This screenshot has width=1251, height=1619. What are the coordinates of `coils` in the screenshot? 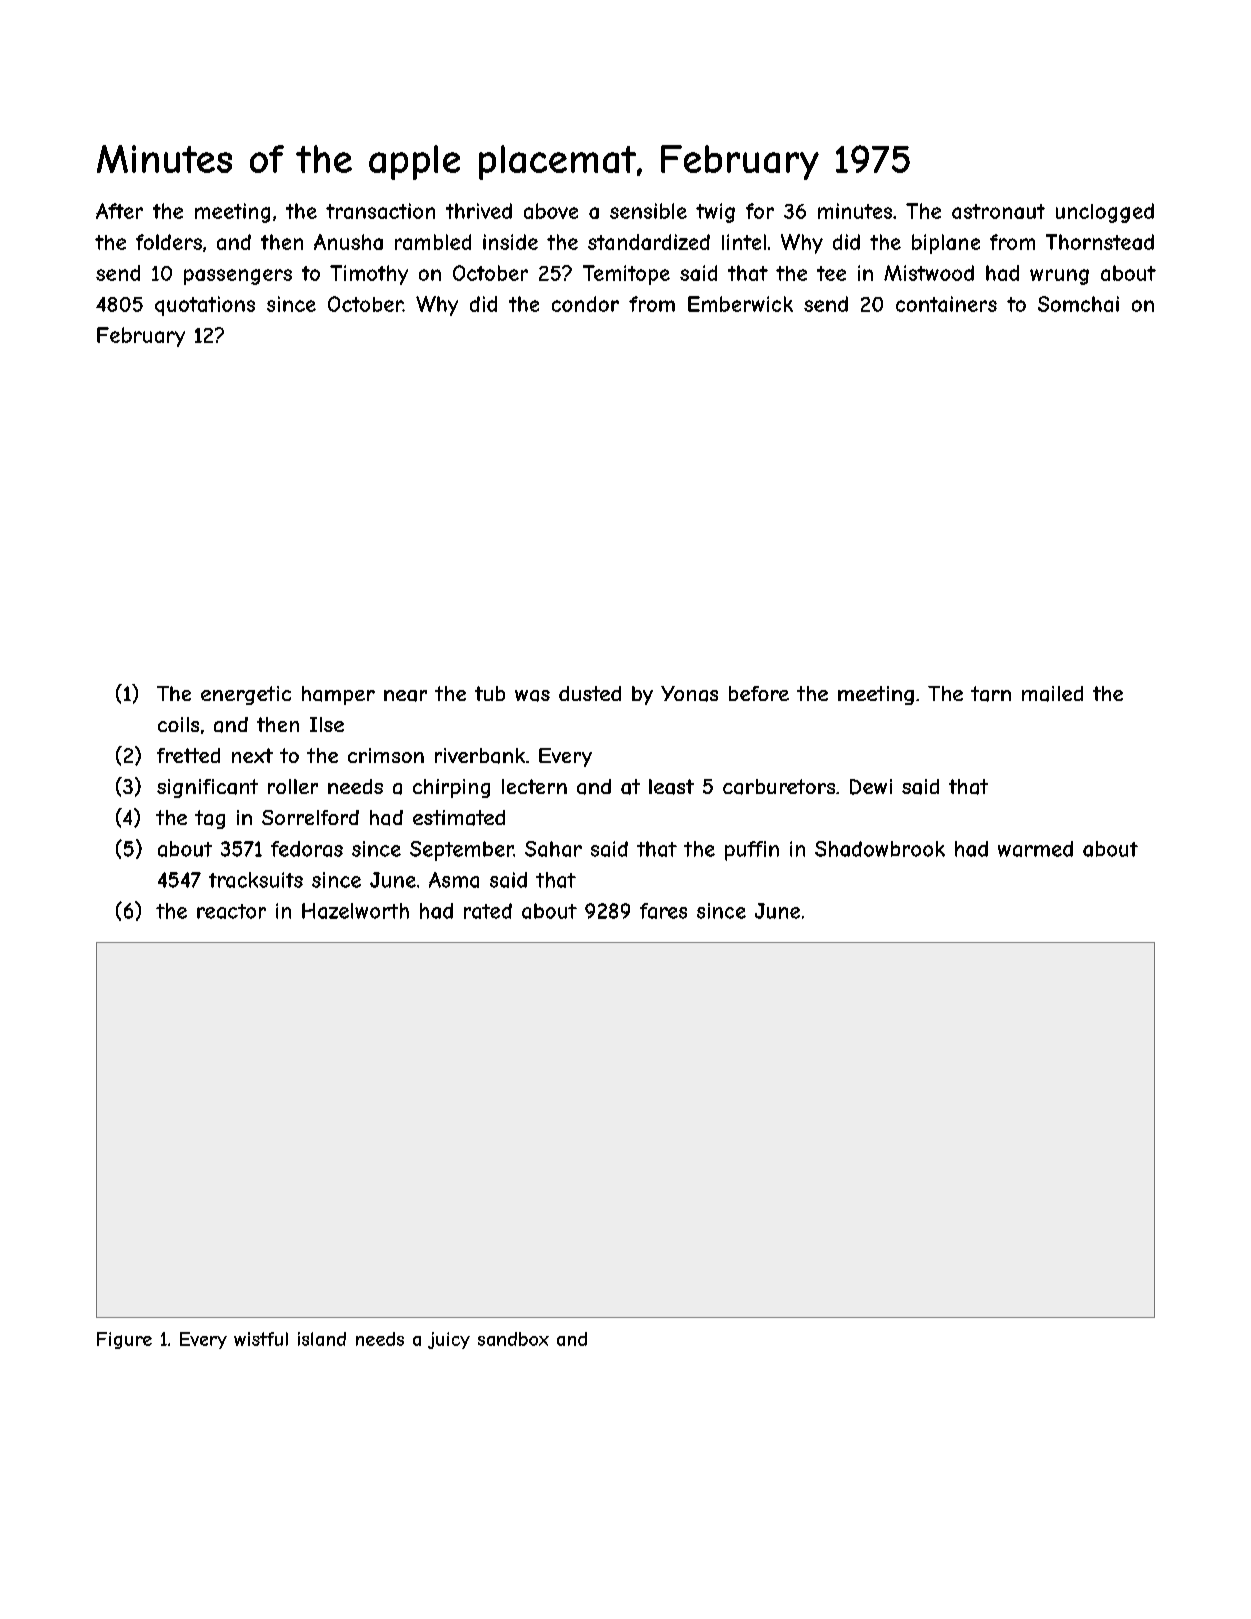 It's located at (178, 724).
